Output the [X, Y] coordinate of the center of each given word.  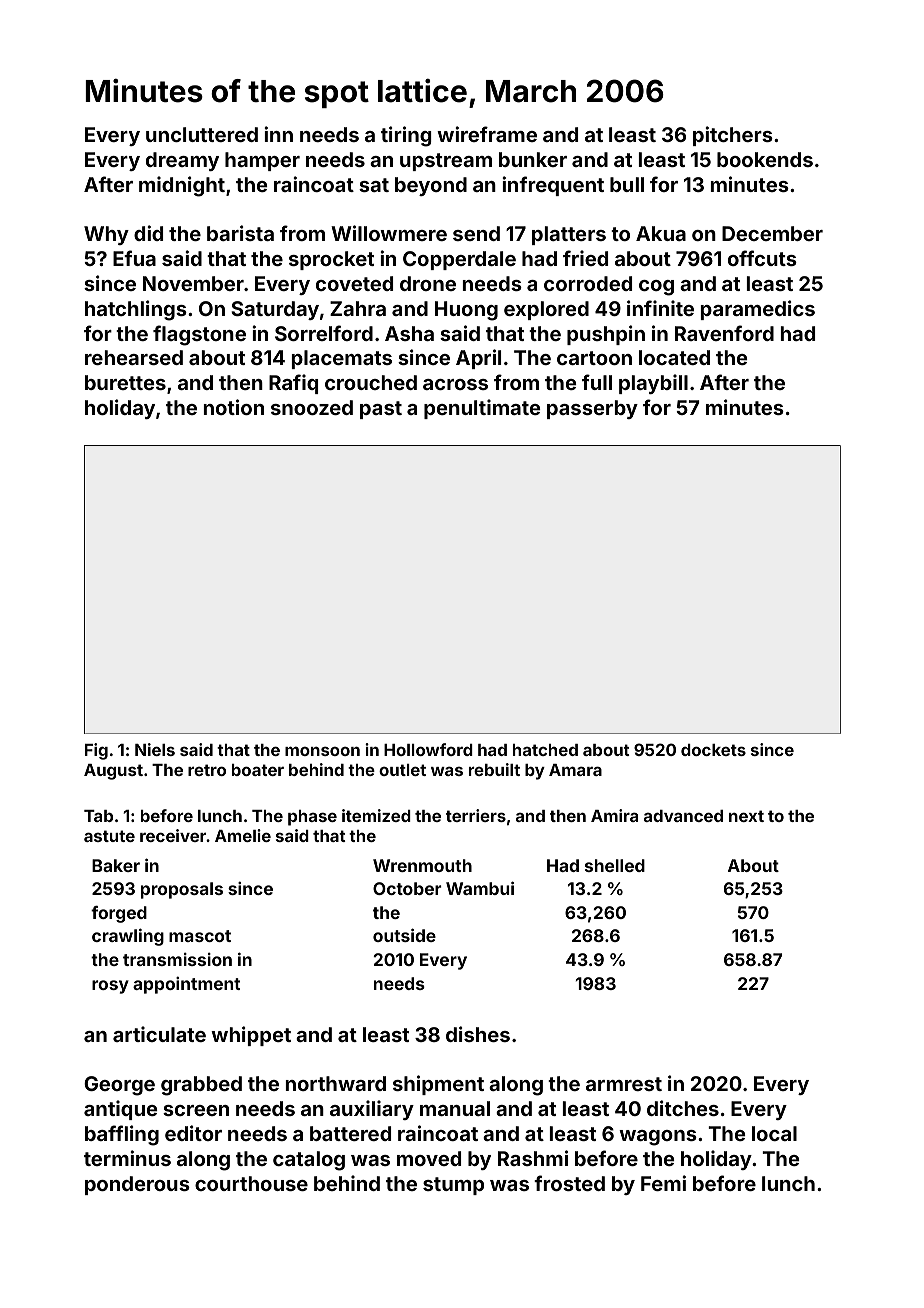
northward [336, 1083]
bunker [533, 159]
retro [207, 770]
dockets [713, 750]
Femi [663, 1183]
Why [106, 235]
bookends [765, 159]
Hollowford [428, 749]
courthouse [251, 1183]
